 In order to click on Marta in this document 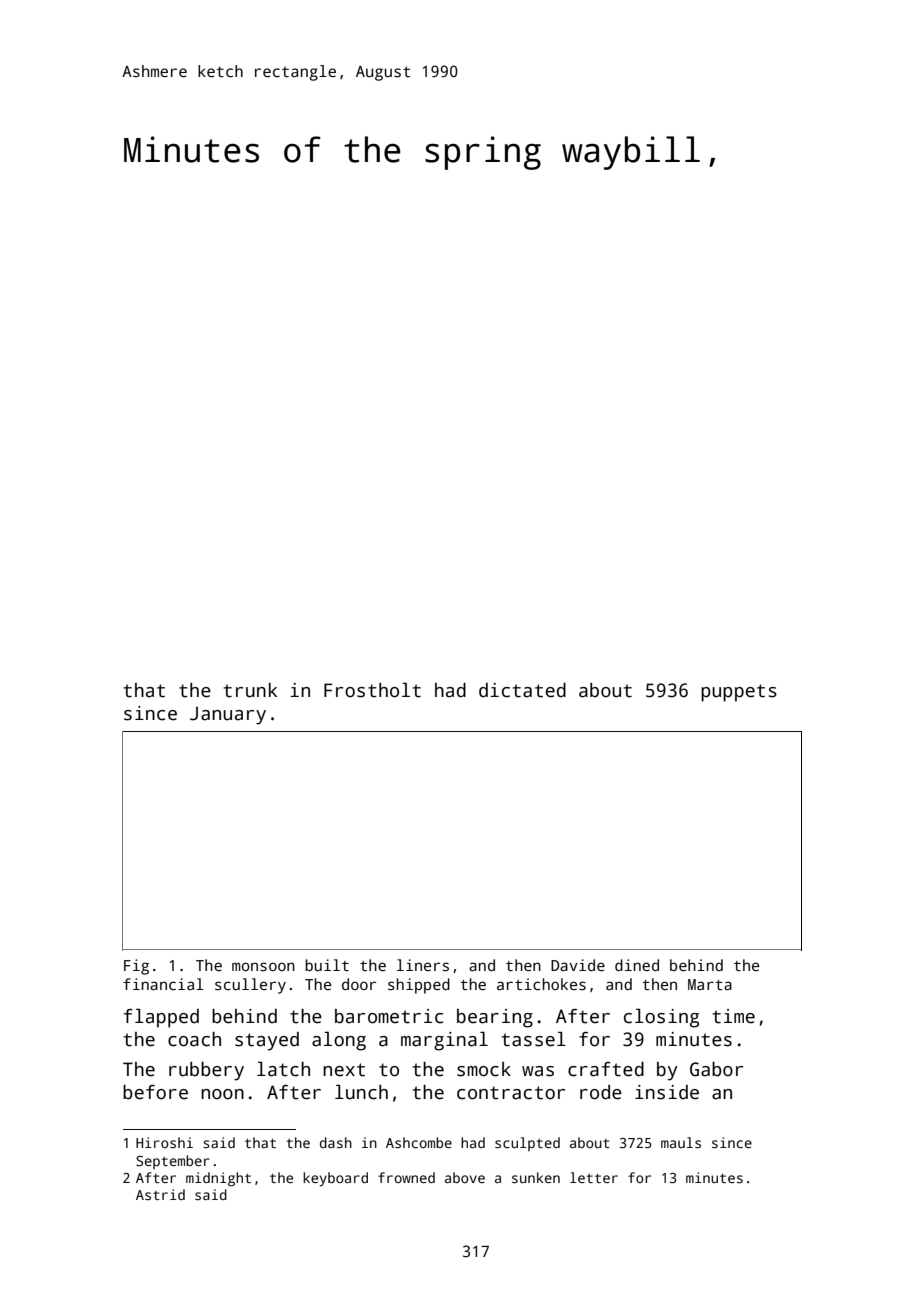, I will do `click(710, 984)`.
